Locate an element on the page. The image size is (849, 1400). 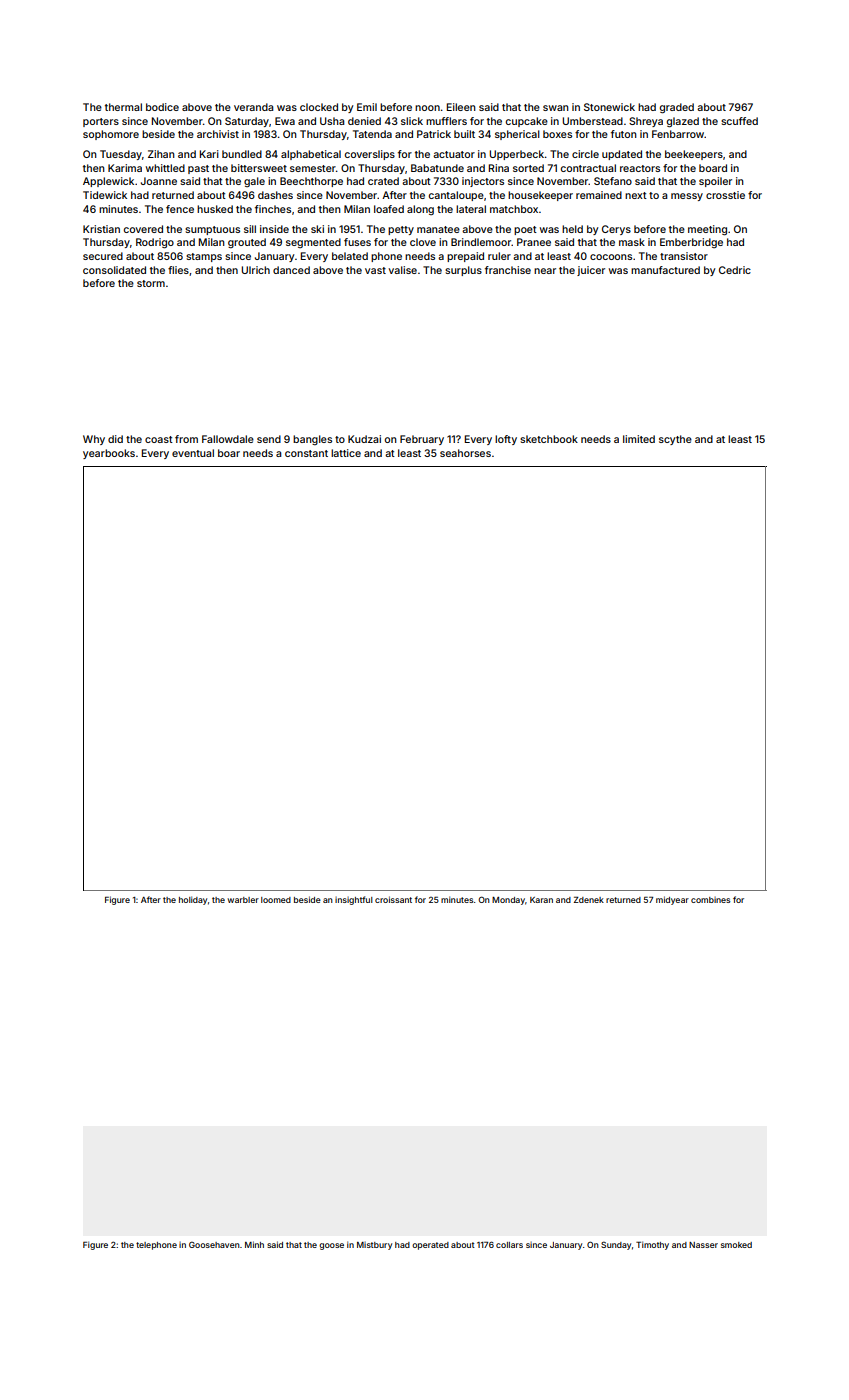
croissant is located at coordinates (393, 899).
